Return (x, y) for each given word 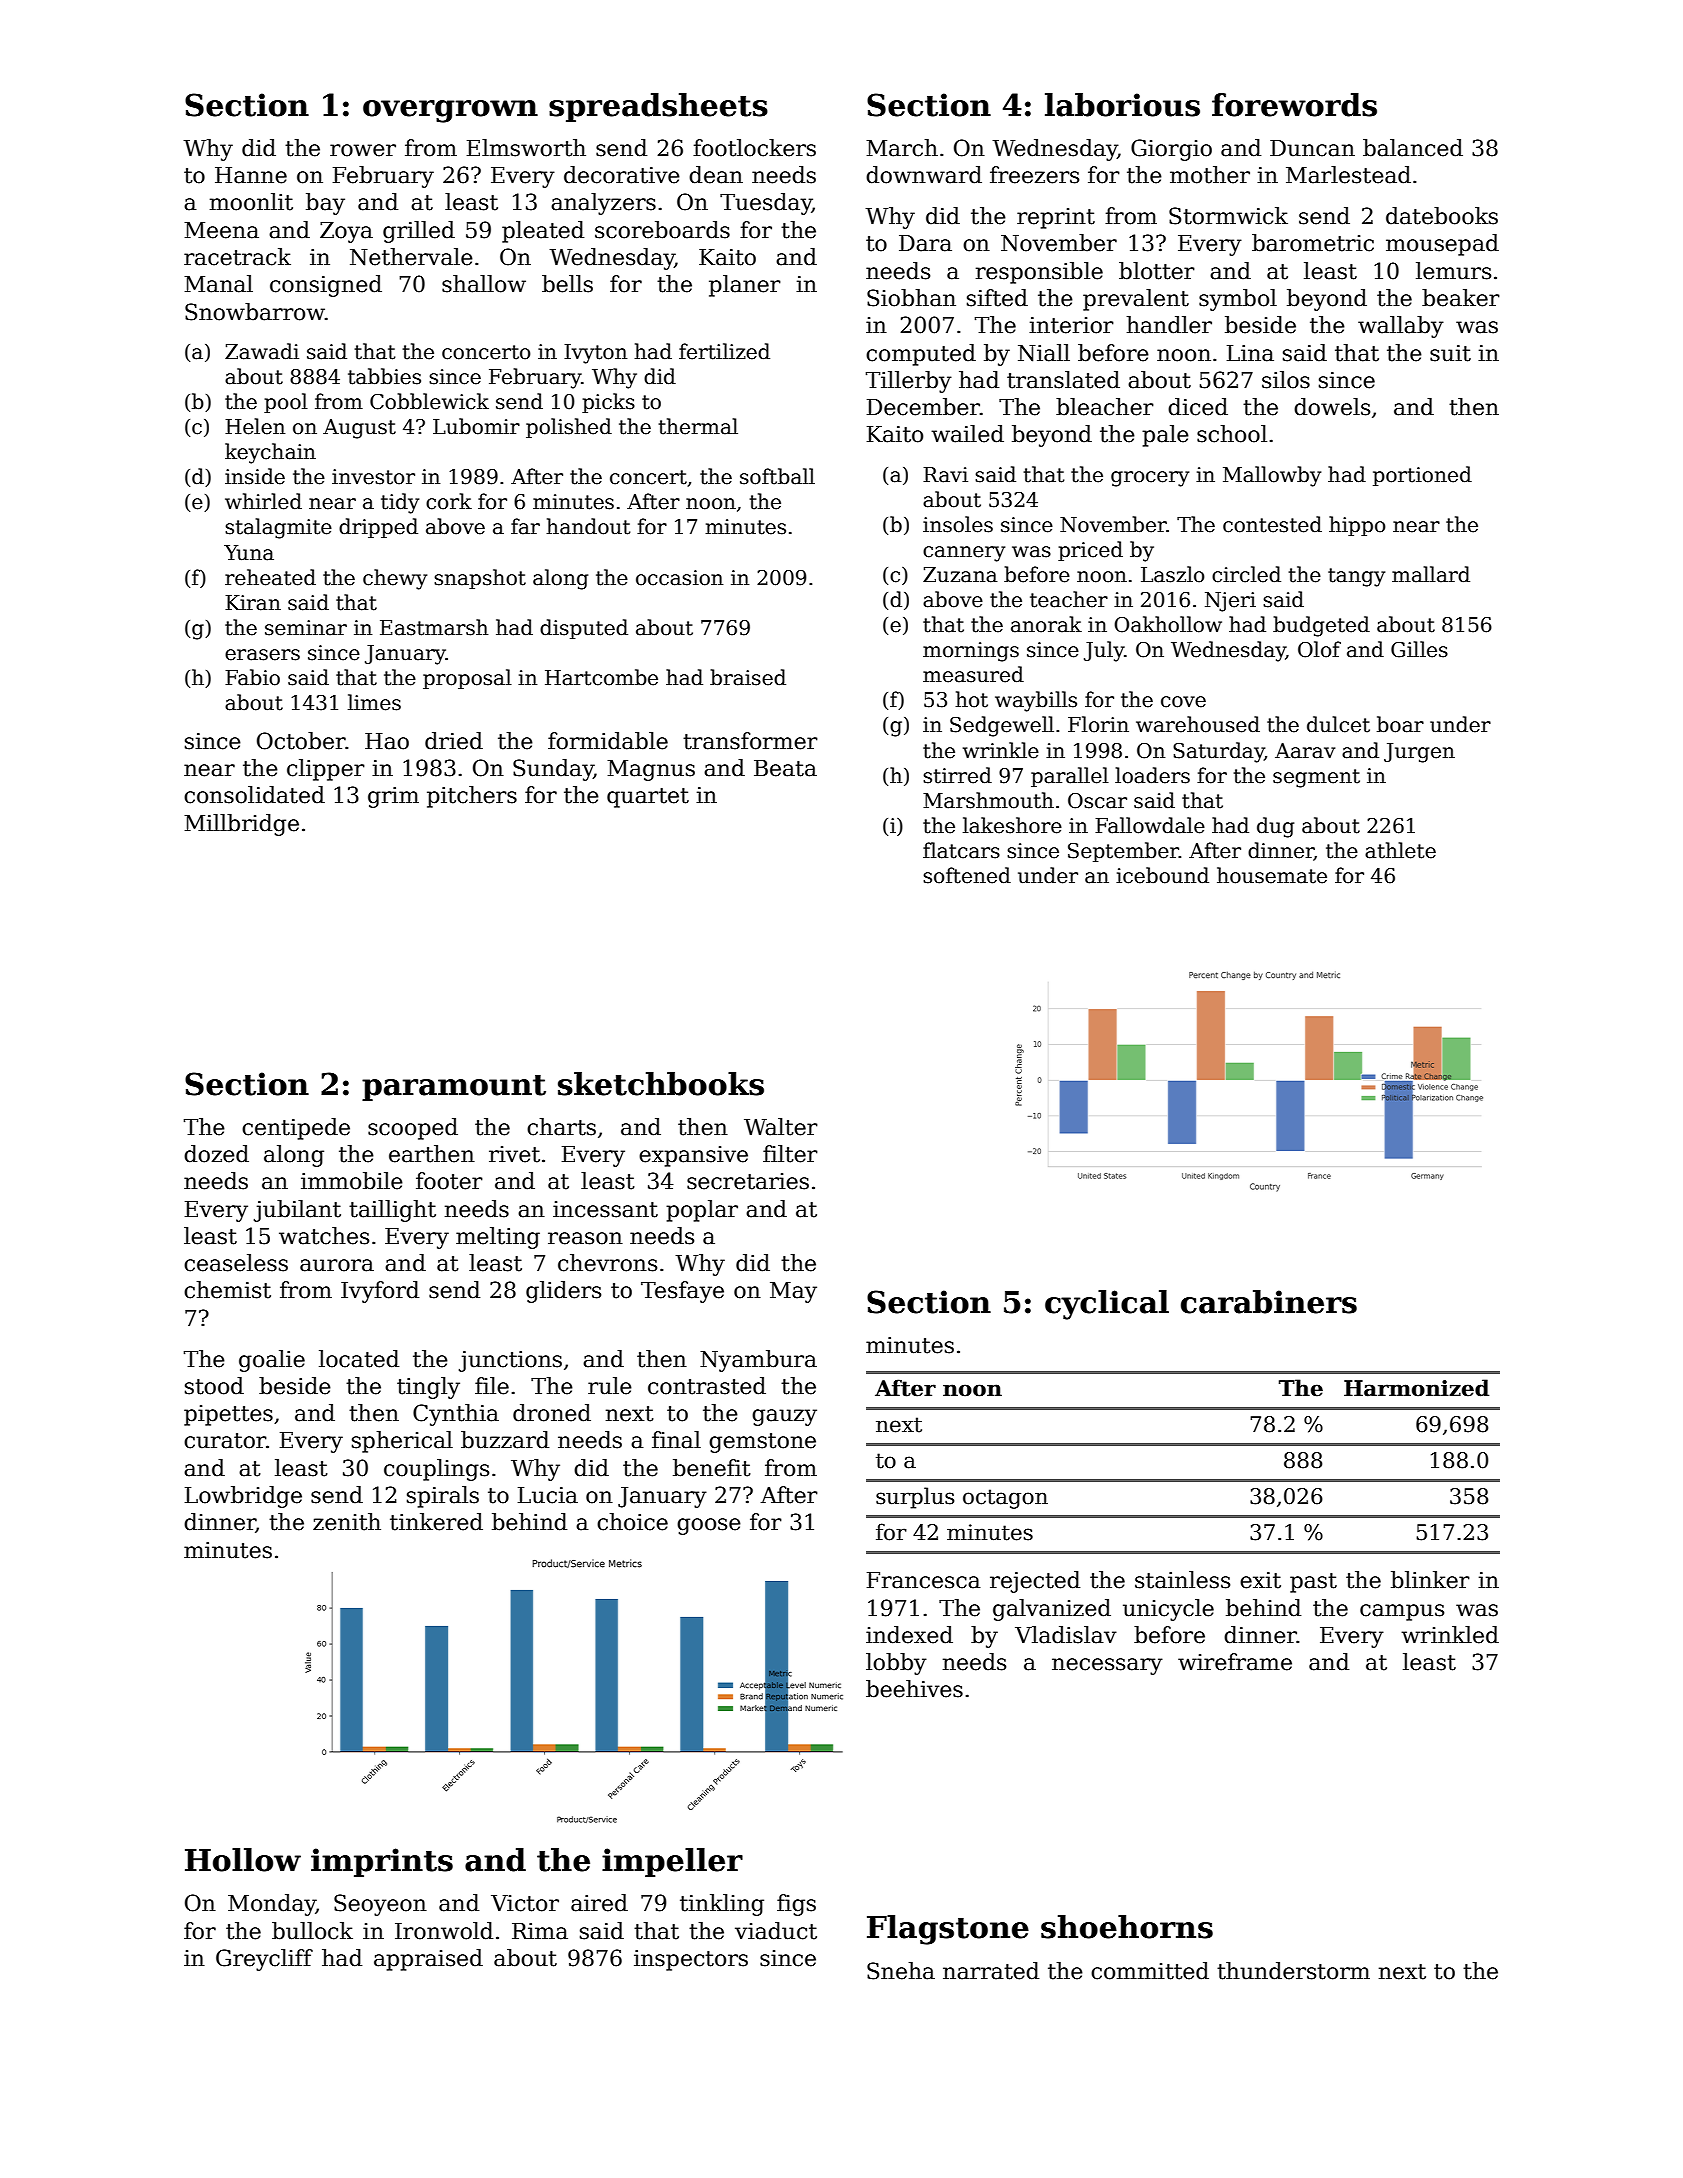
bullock (312, 1931)
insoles (958, 524)
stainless (1182, 1580)
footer (449, 1181)
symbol (1238, 300)
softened (967, 875)
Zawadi (262, 351)
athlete (1400, 850)
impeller (672, 1862)
